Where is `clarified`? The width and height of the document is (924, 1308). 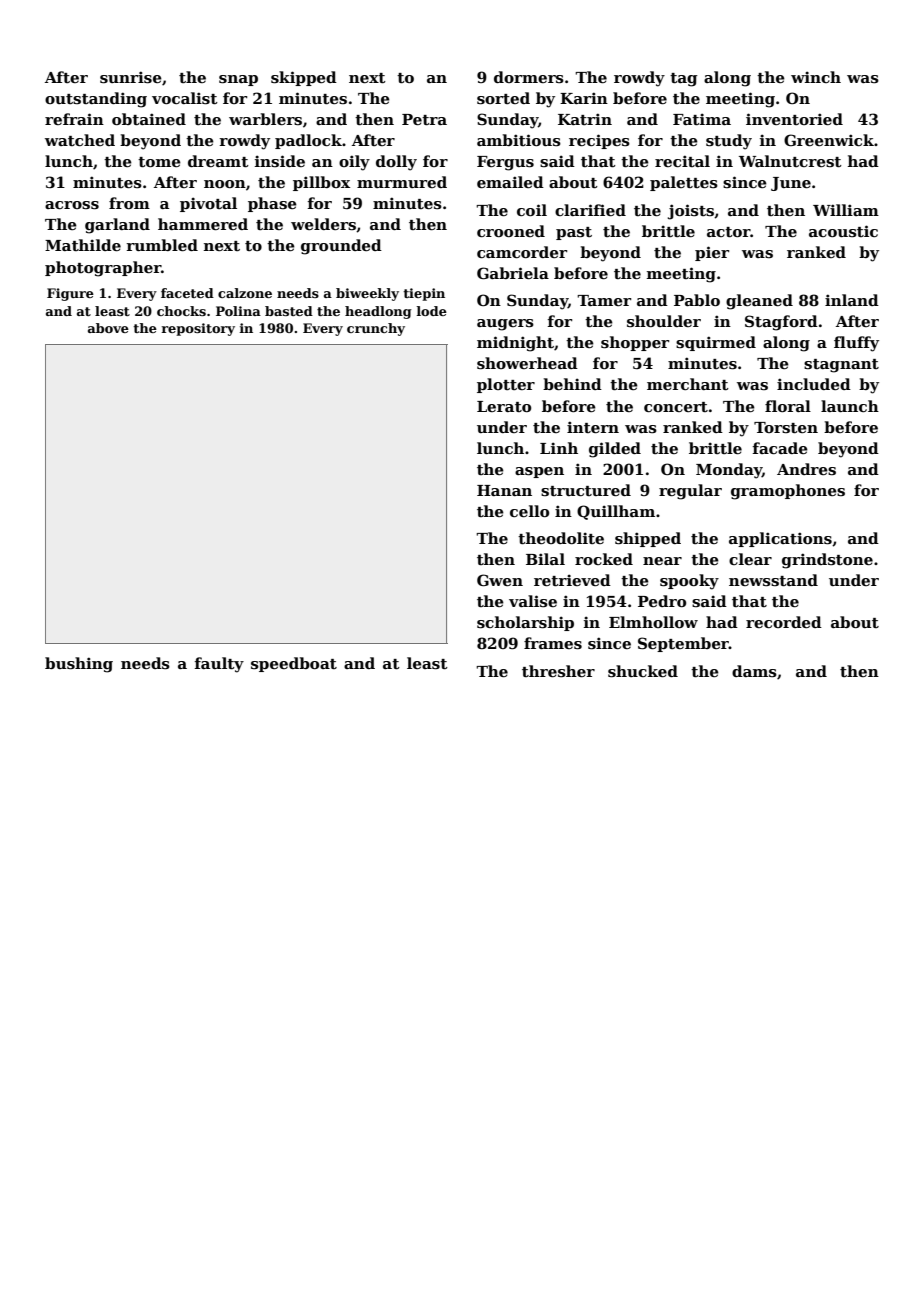
clarified is located at coordinates (590, 210).
